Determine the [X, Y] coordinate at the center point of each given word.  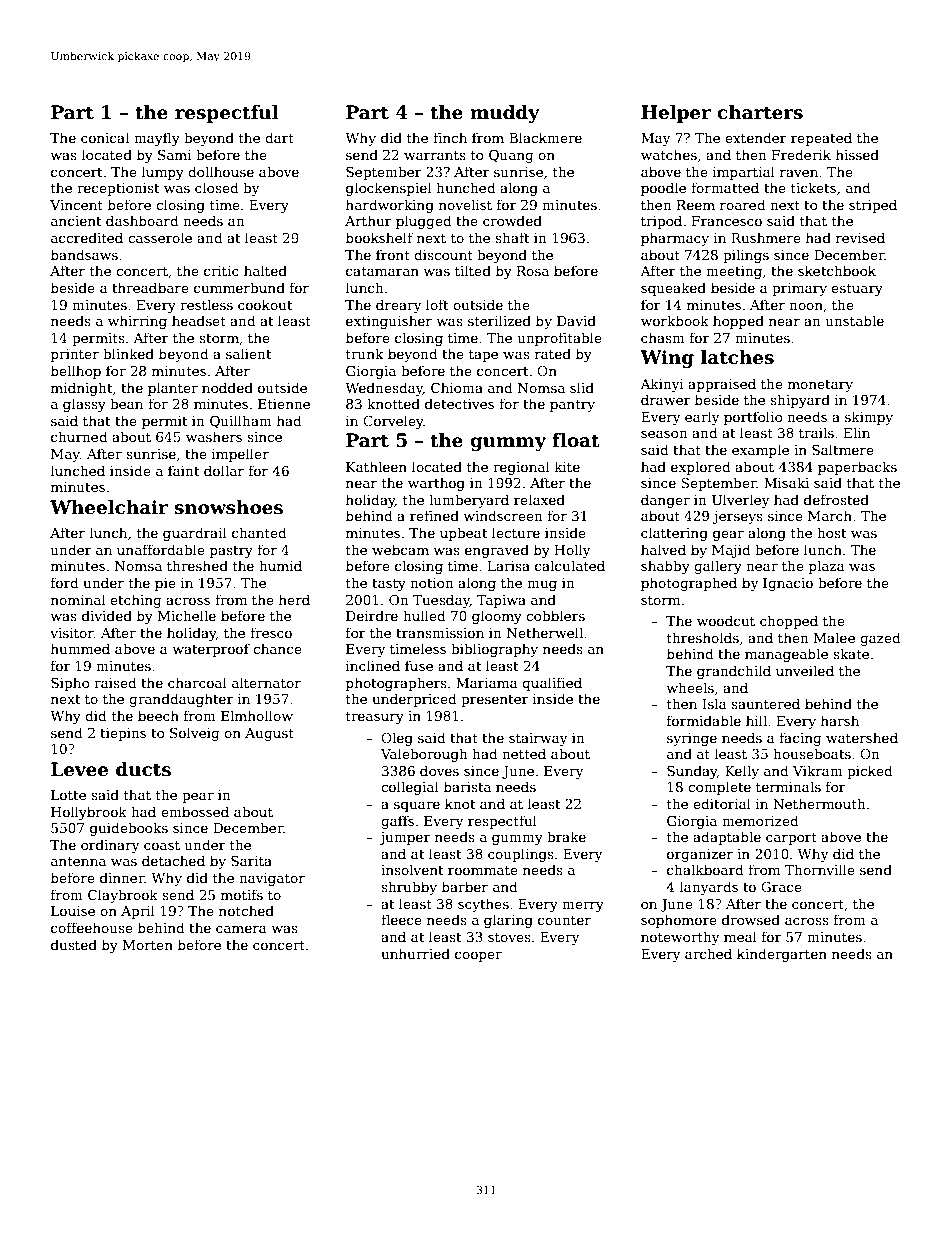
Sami [175, 155]
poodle [663, 189]
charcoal [197, 682]
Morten [148, 945]
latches [737, 357]
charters [760, 112]
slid [582, 387]
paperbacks [857, 468]
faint [184, 470]
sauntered [765, 703]
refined [434, 515]
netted [524, 753]
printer [75, 355]
